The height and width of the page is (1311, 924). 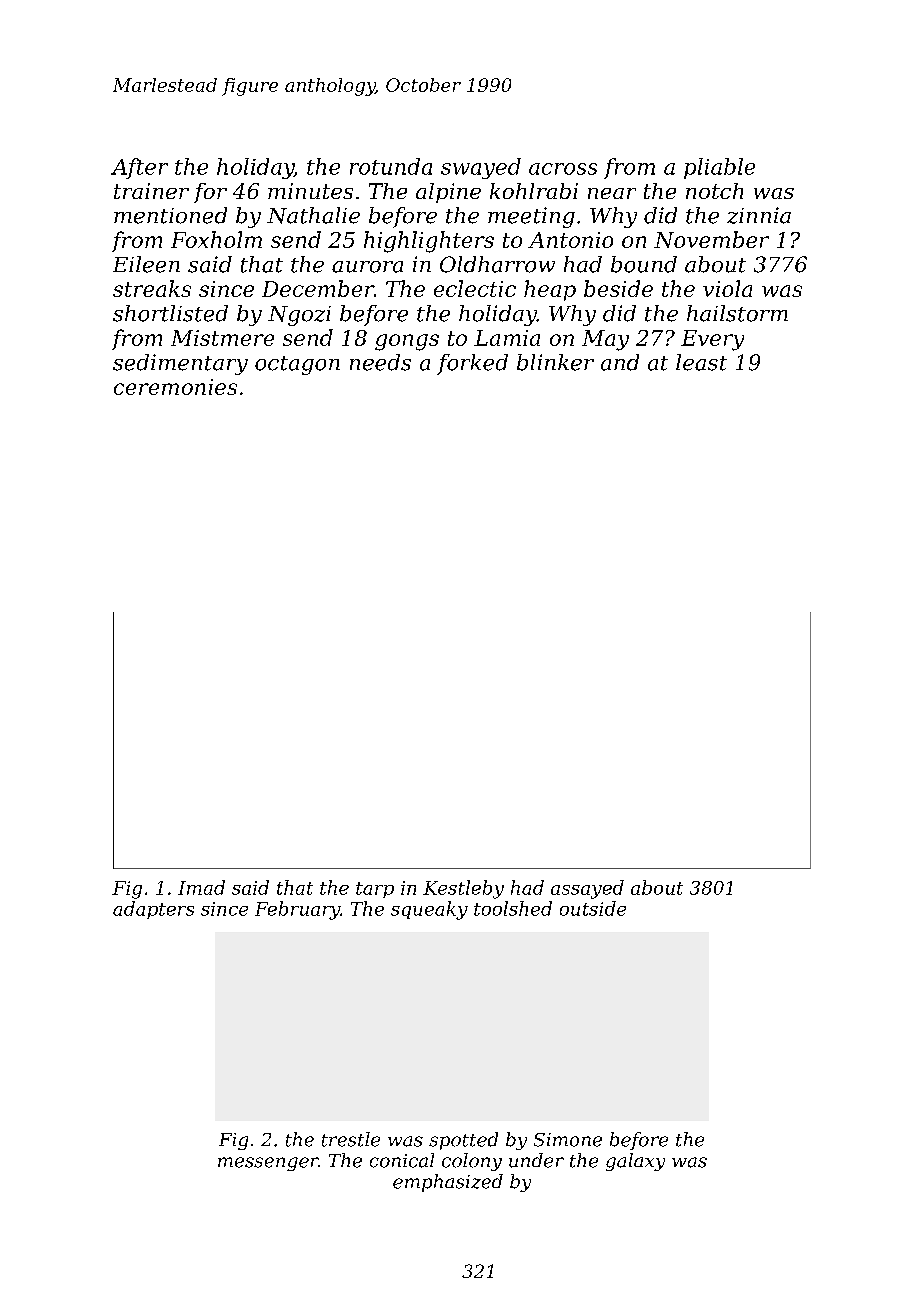 What do you see at coordinates (513, 908) in the page?
I see `toolshed` at bounding box center [513, 908].
